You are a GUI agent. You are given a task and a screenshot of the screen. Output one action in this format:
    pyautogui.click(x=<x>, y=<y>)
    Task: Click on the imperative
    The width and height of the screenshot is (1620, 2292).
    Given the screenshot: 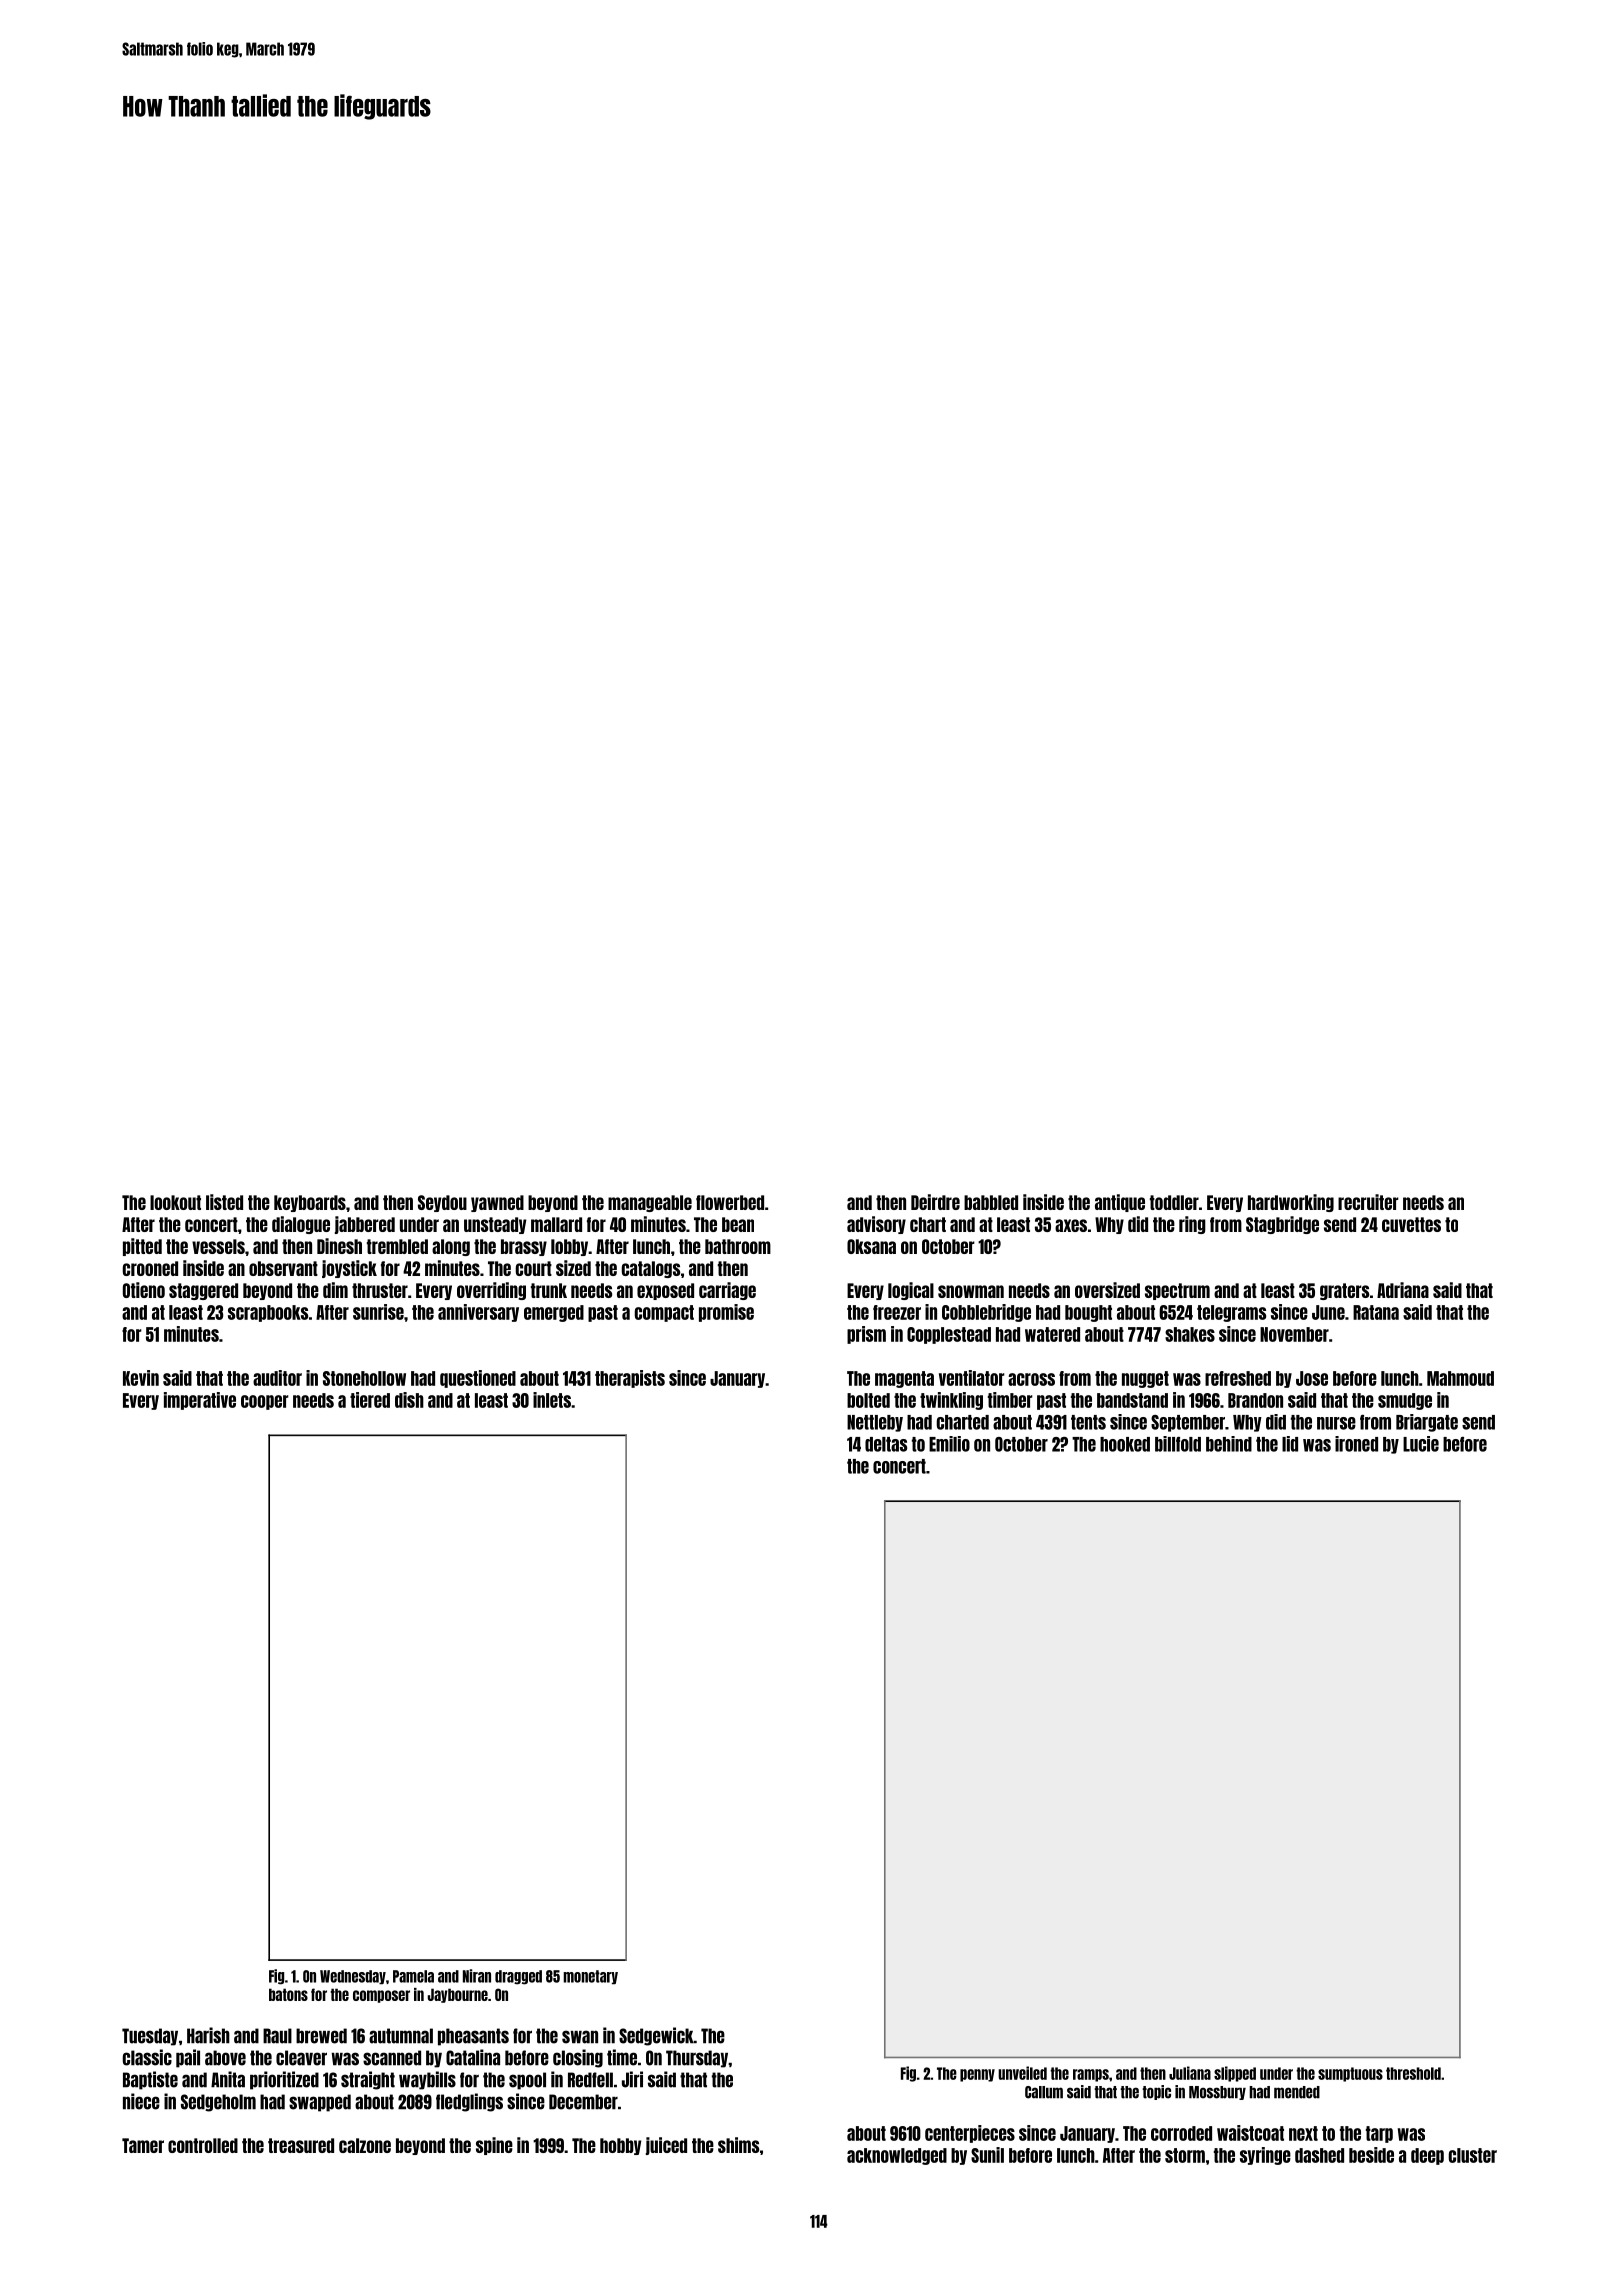 What is the action you would take?
    pyautogui.click(x=200, y=1401)
